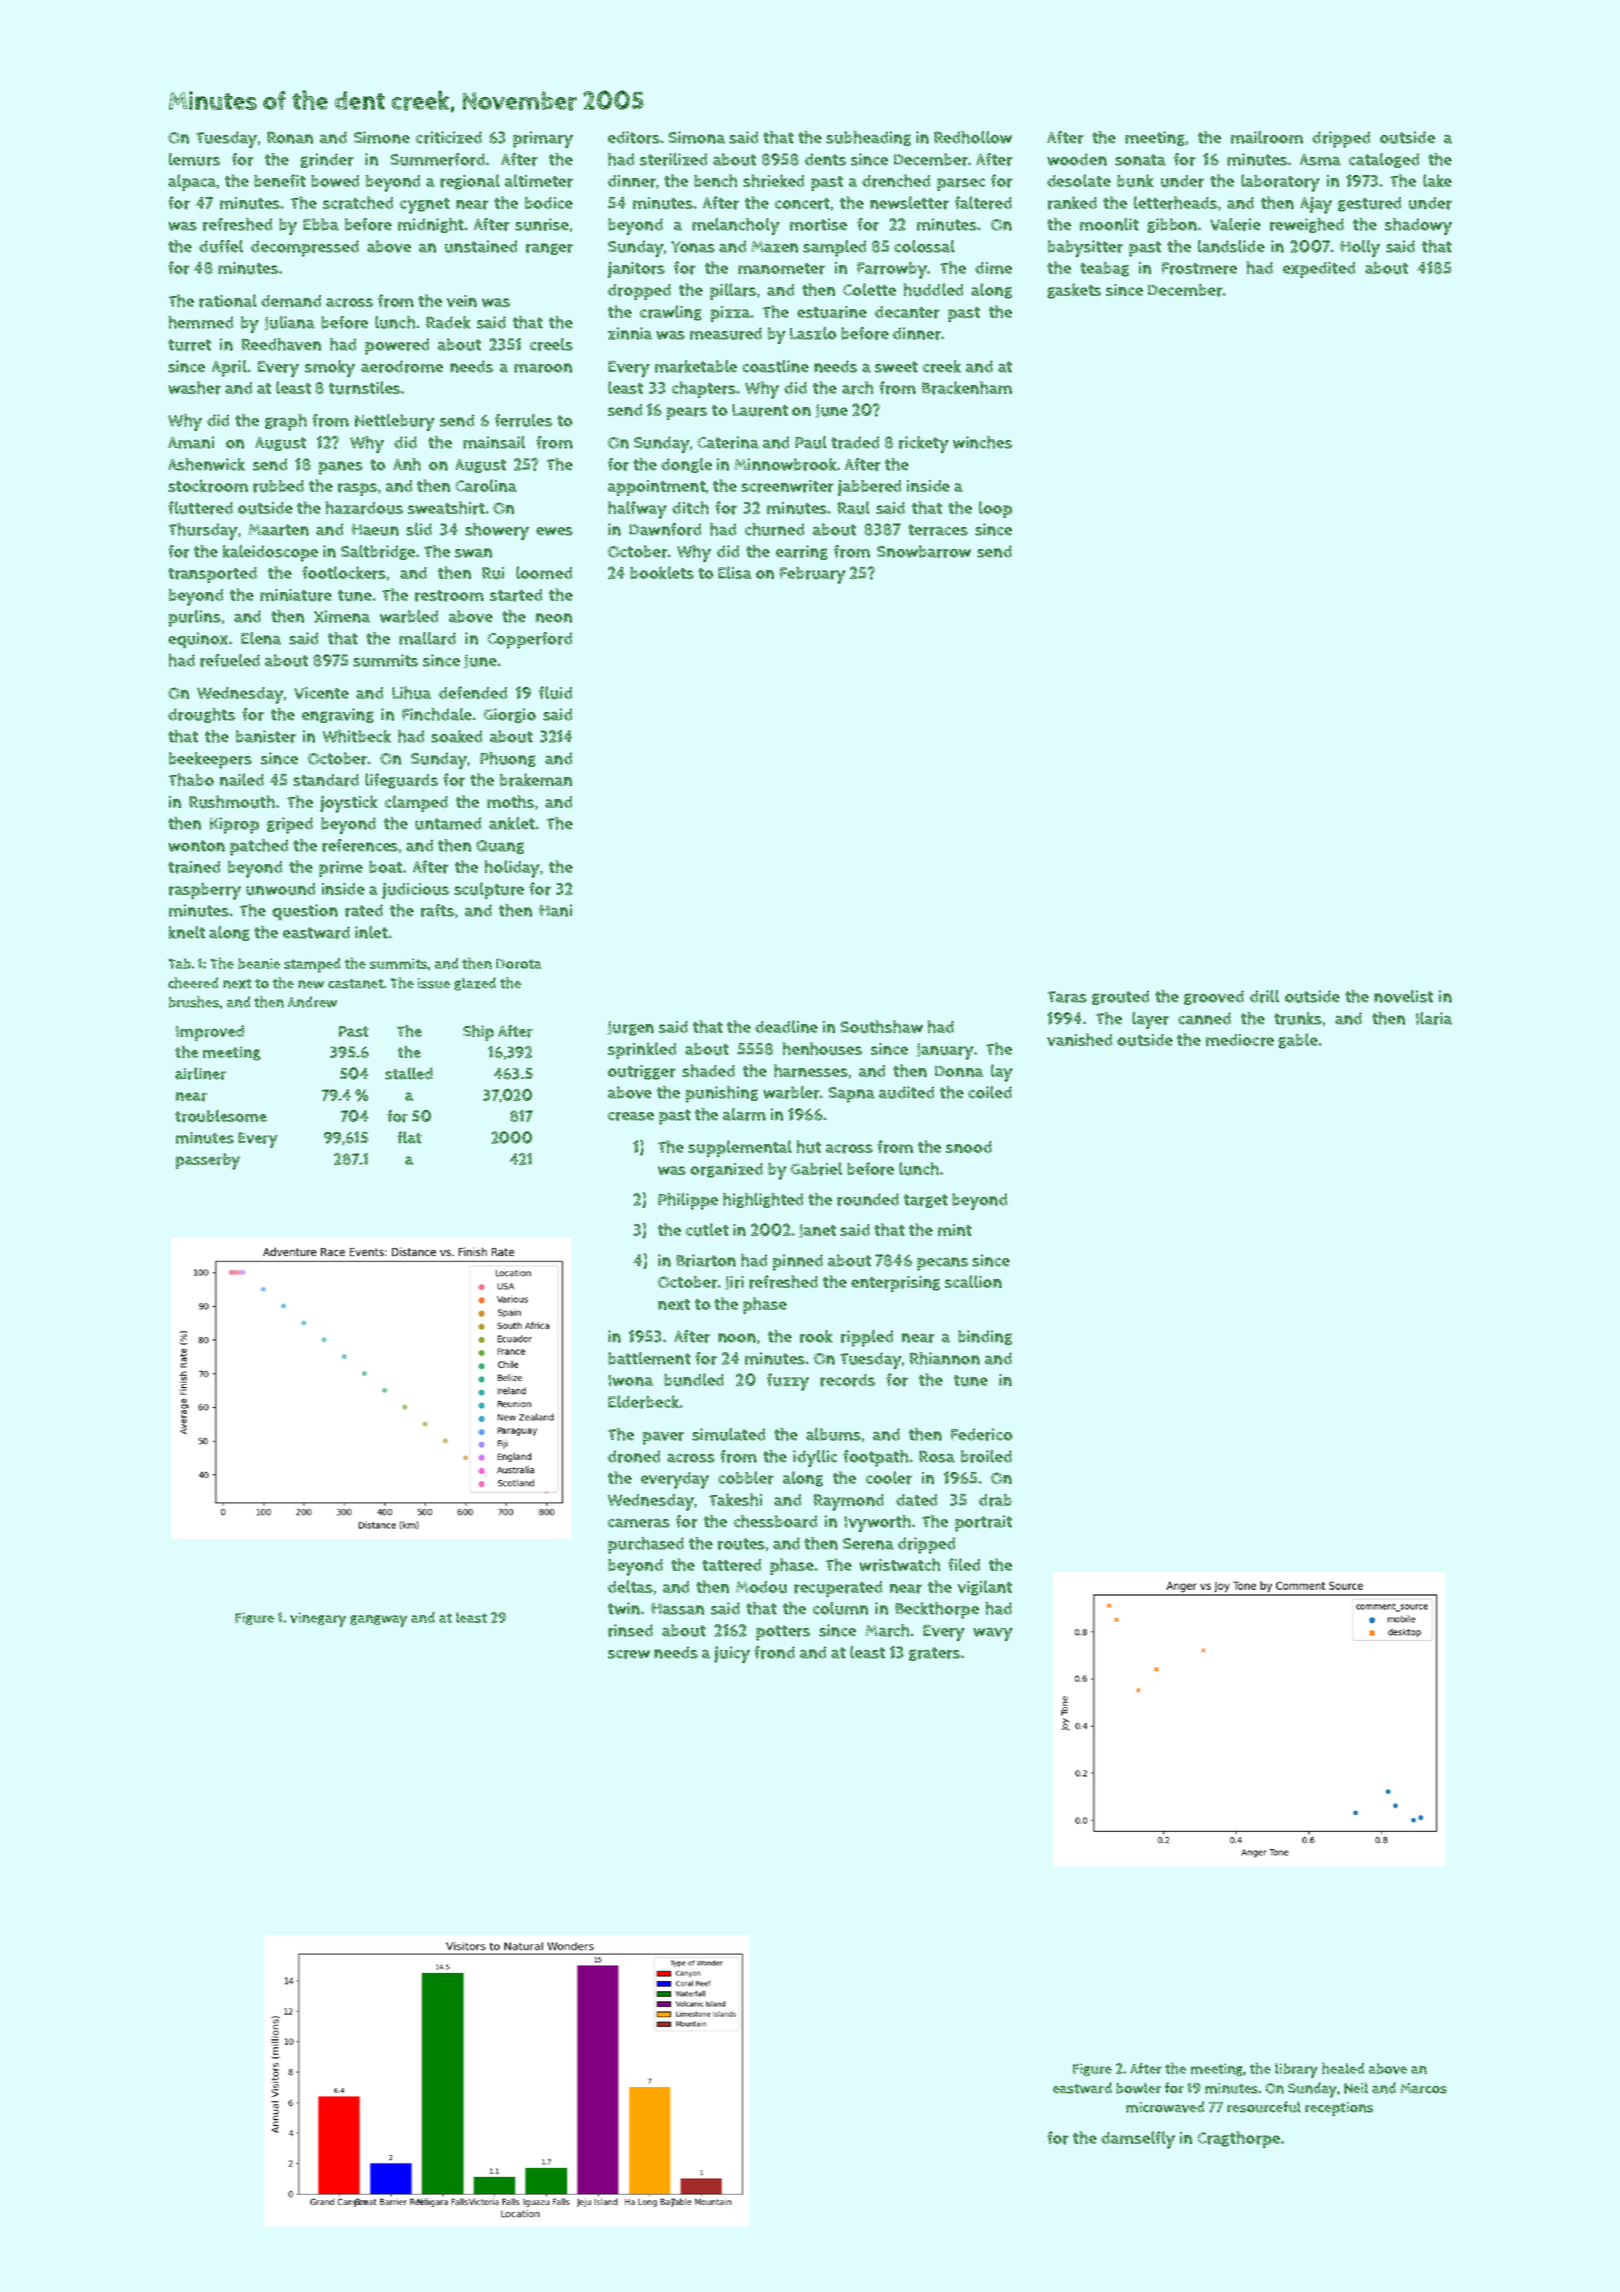  Describe the element at coordinates (735, 572) in the page. I see `Elisa` at that location.
